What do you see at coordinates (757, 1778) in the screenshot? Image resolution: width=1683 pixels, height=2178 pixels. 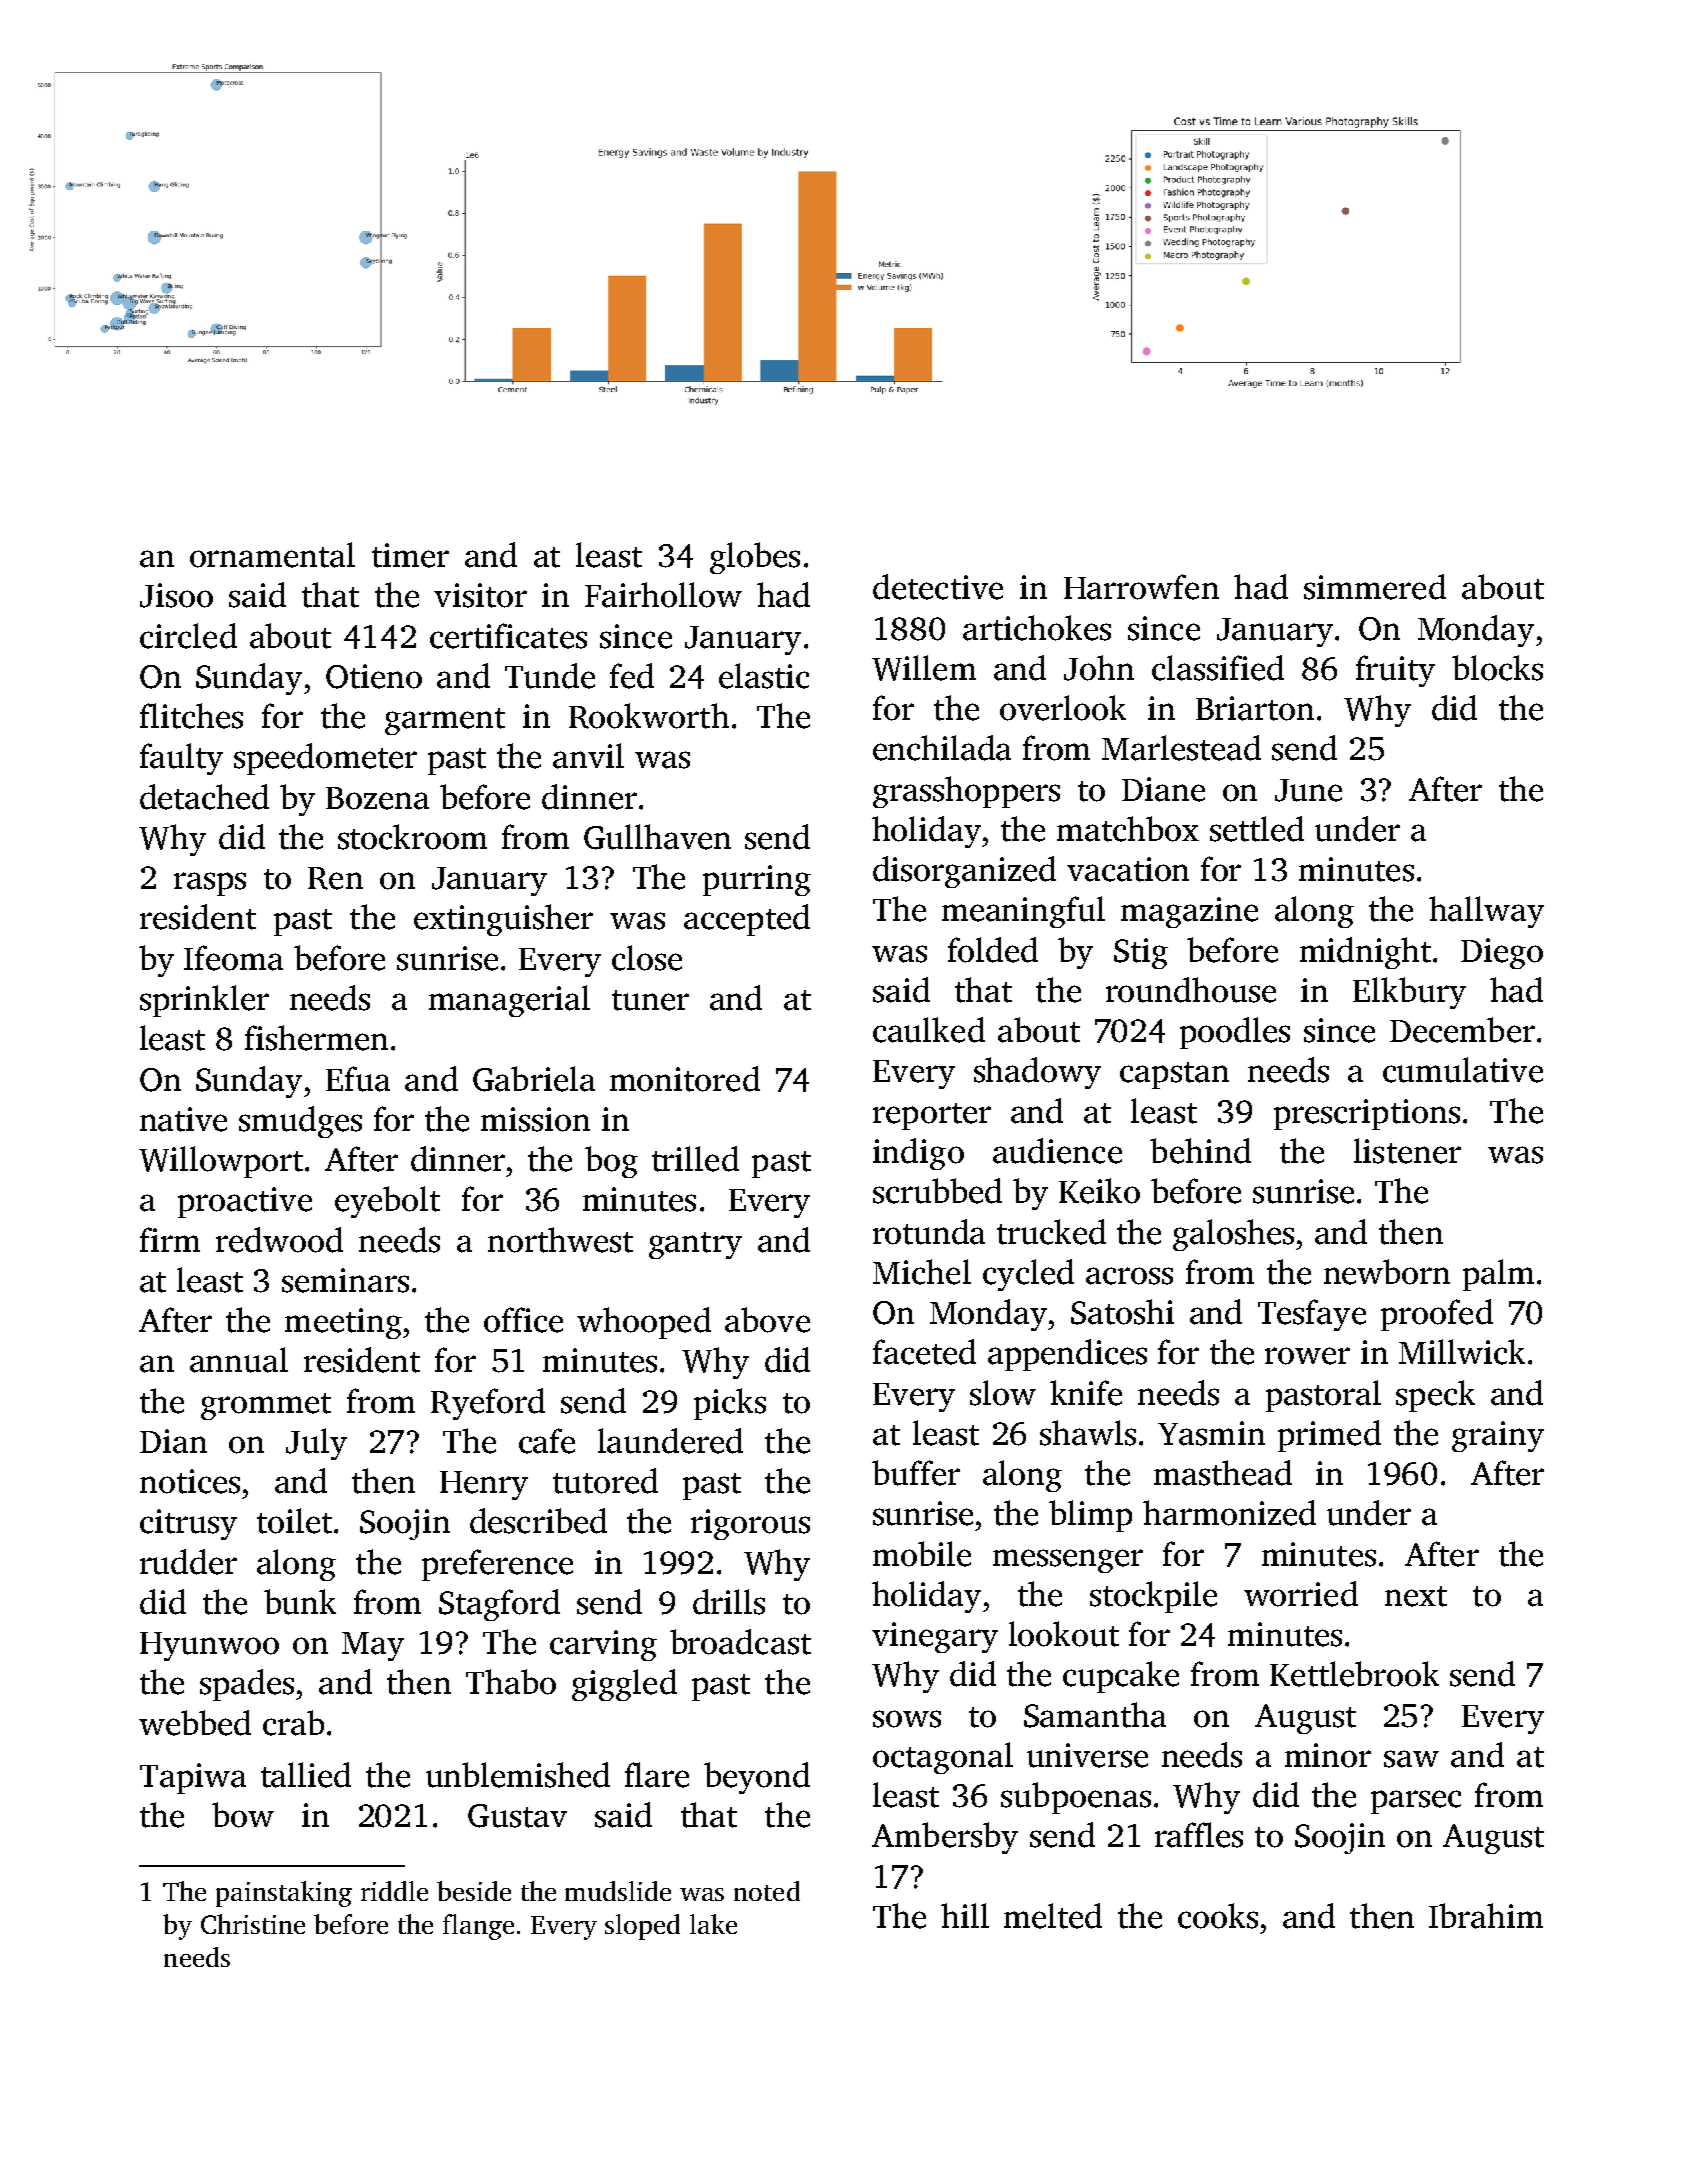 I see `beyond` at bounding box center [757, 1778].
